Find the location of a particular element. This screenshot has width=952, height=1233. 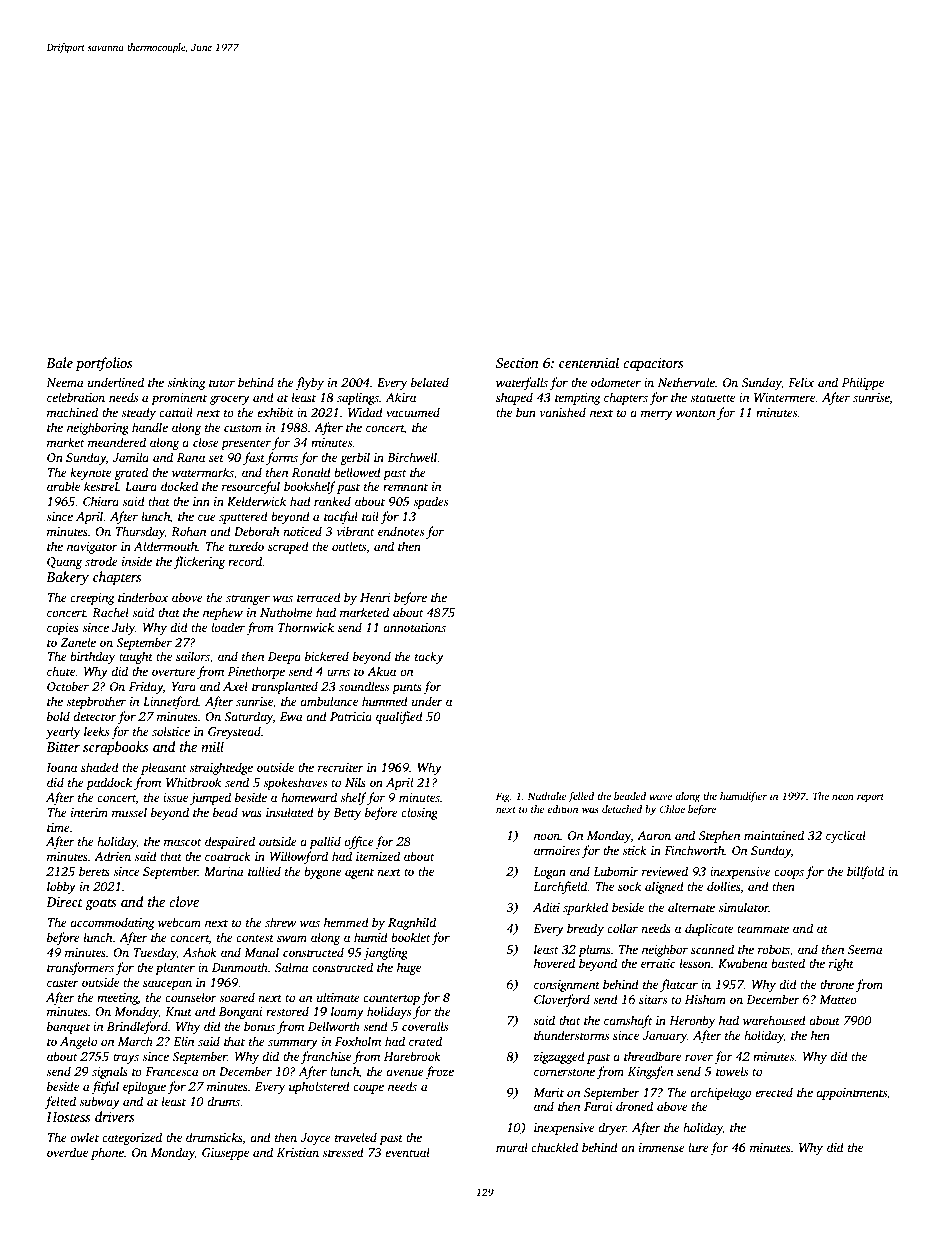

chuckled is located at coordinates (554, 1147).
